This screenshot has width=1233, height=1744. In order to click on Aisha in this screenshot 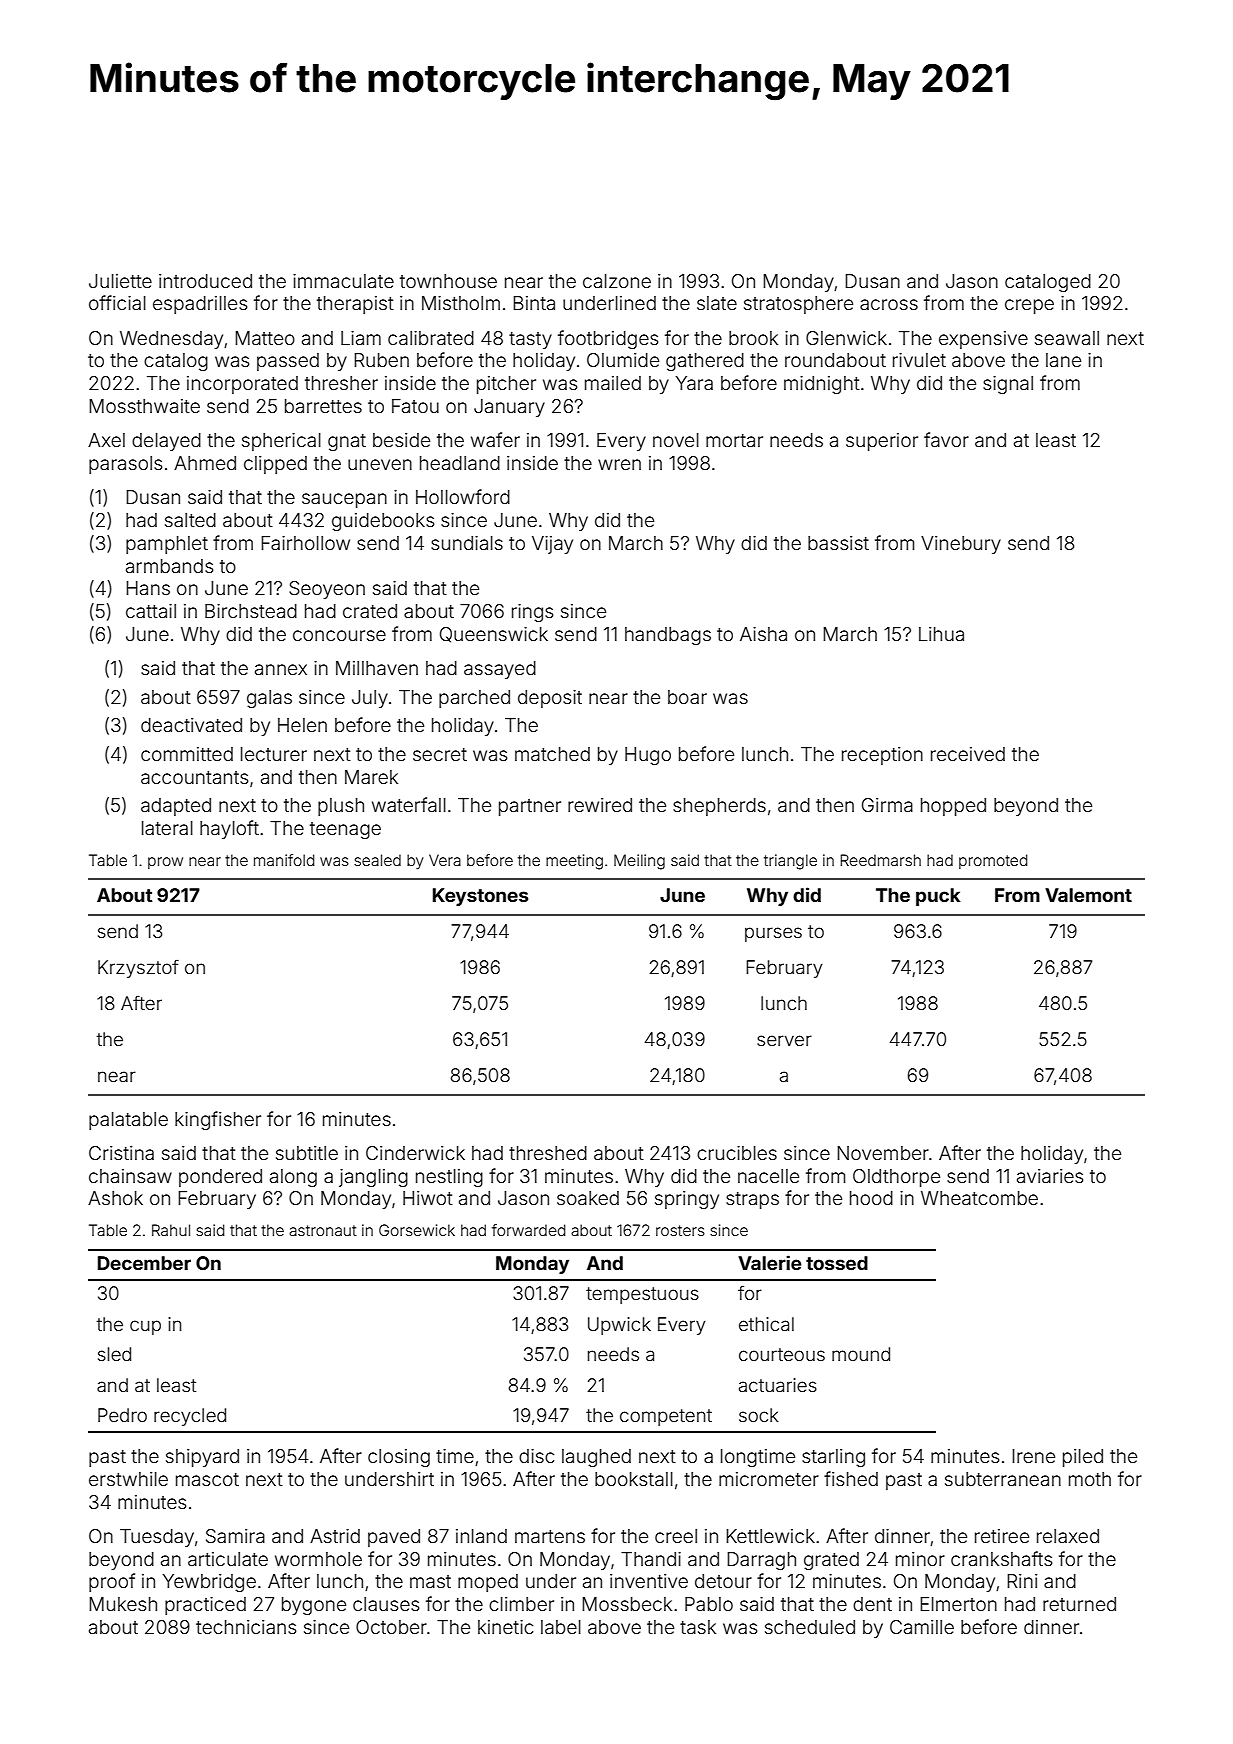, I will do `click(763, 634)`.
